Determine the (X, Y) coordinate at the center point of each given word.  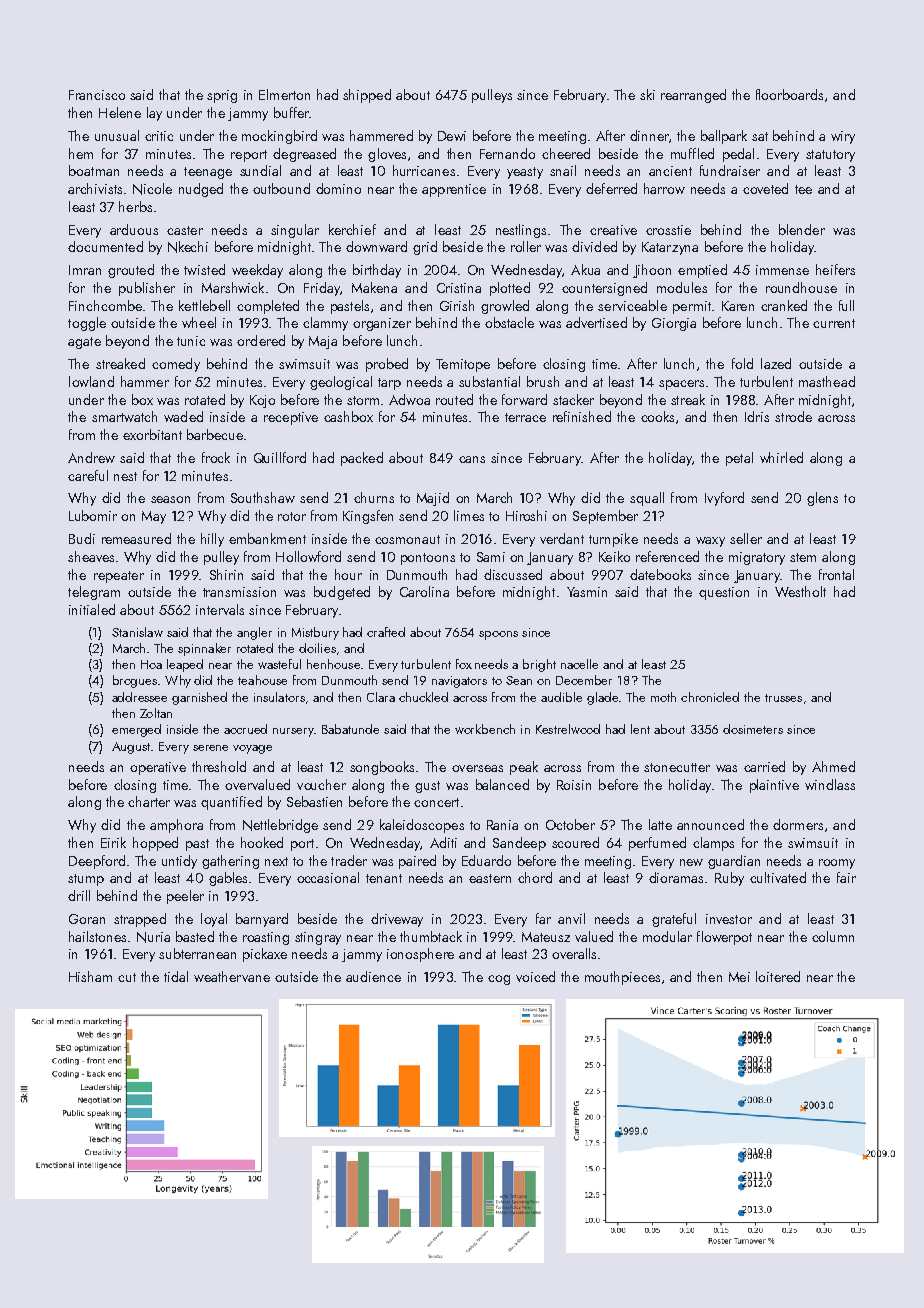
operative (158, 768)
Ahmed (833, 766)
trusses (783, 698)
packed (362, 459)
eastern (490, 878)
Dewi (452, 136)
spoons (498, 635)
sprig (222, 96)
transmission (239, 592)
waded (183, 416)
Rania (502, 825)
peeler (185, 897)
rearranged (693, 96)
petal (739, 459)
